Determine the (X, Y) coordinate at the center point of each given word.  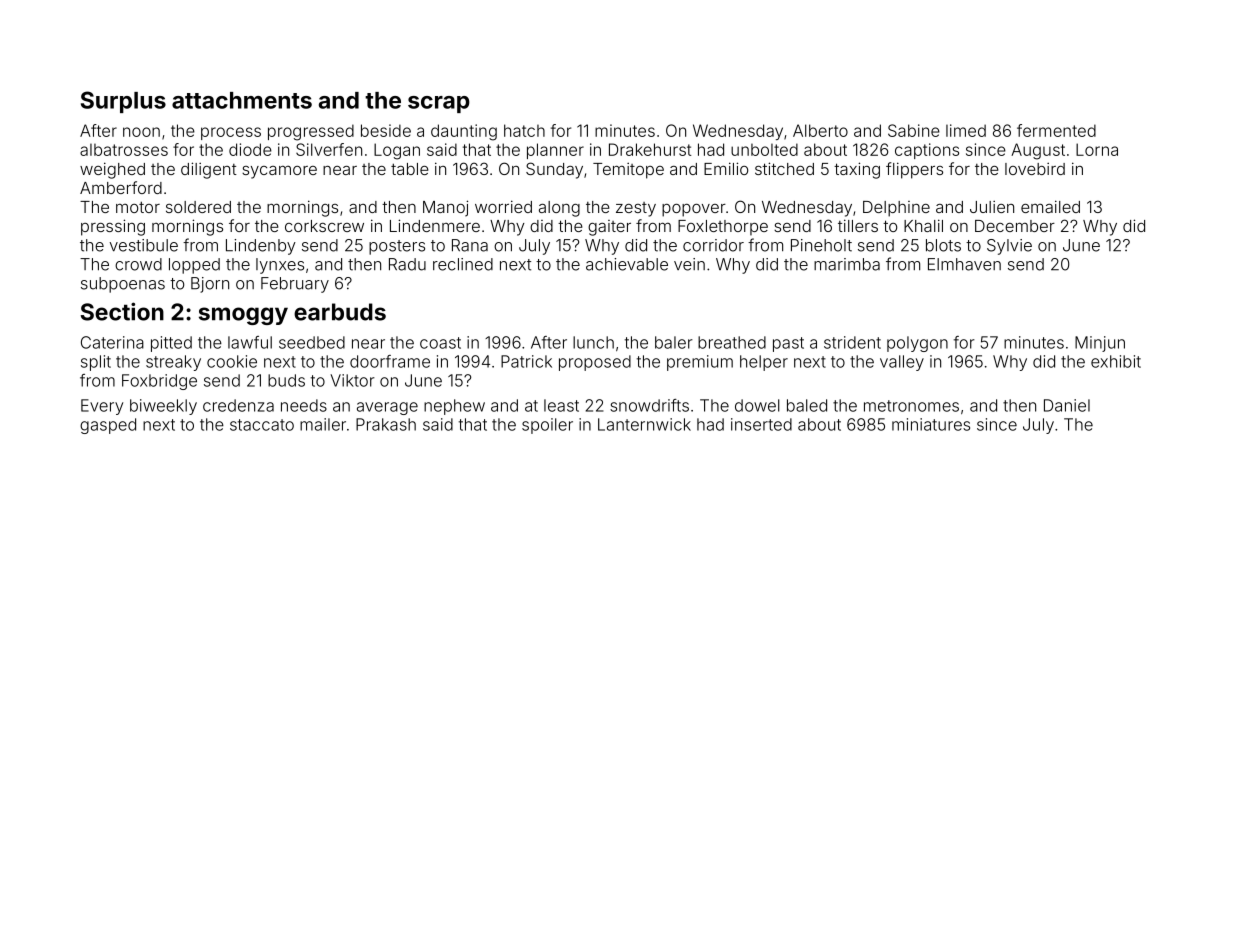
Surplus (123, 102)
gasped (108, 426)
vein (689, 264)
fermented (1056, 130)
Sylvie (1009, 247)
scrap (439, 104)
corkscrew (324, 226)
